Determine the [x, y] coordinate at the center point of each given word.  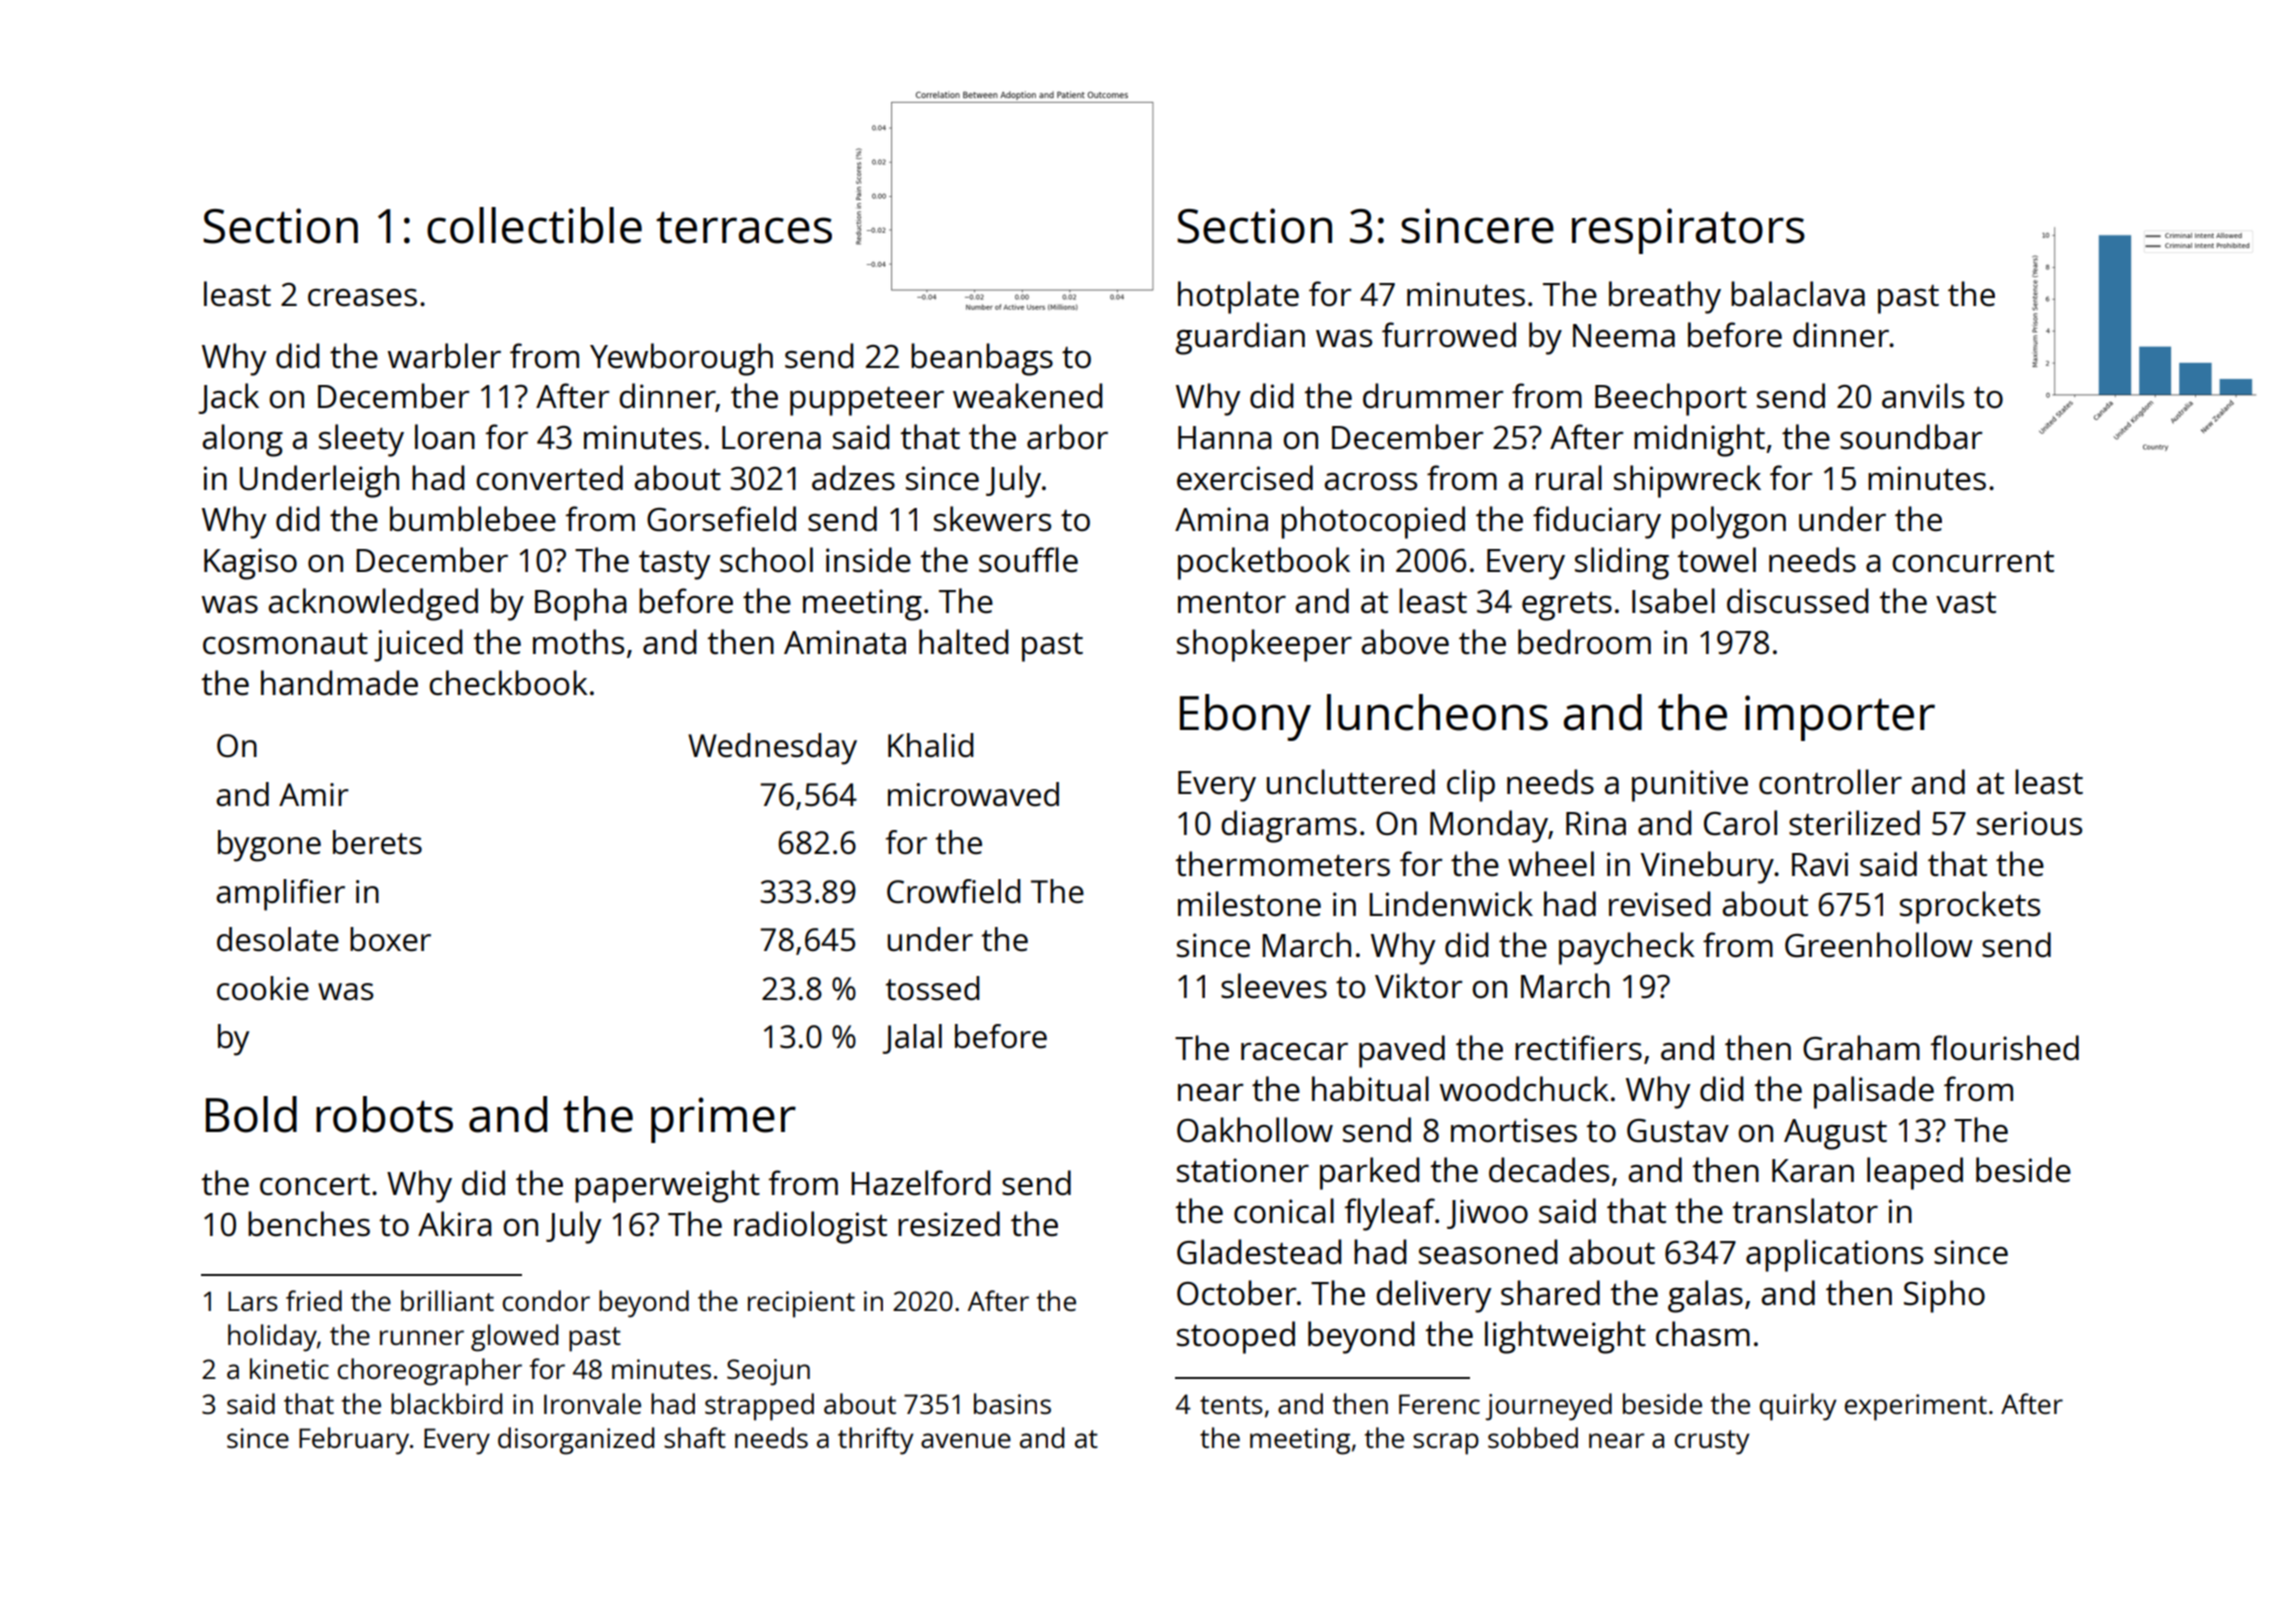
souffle [1028, 560]
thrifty [876, 1441]
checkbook [508, 683]
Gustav [1678, 1131]
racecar [1294, 1052]
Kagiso [250, 564]
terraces [744, 228]
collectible [534, 225]
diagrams [1289, 826]
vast [1966, 603]
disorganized [576, 1441]
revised [1660, 904]
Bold [251, 1114]
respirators [1688, 231]
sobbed [1533, 1437]
